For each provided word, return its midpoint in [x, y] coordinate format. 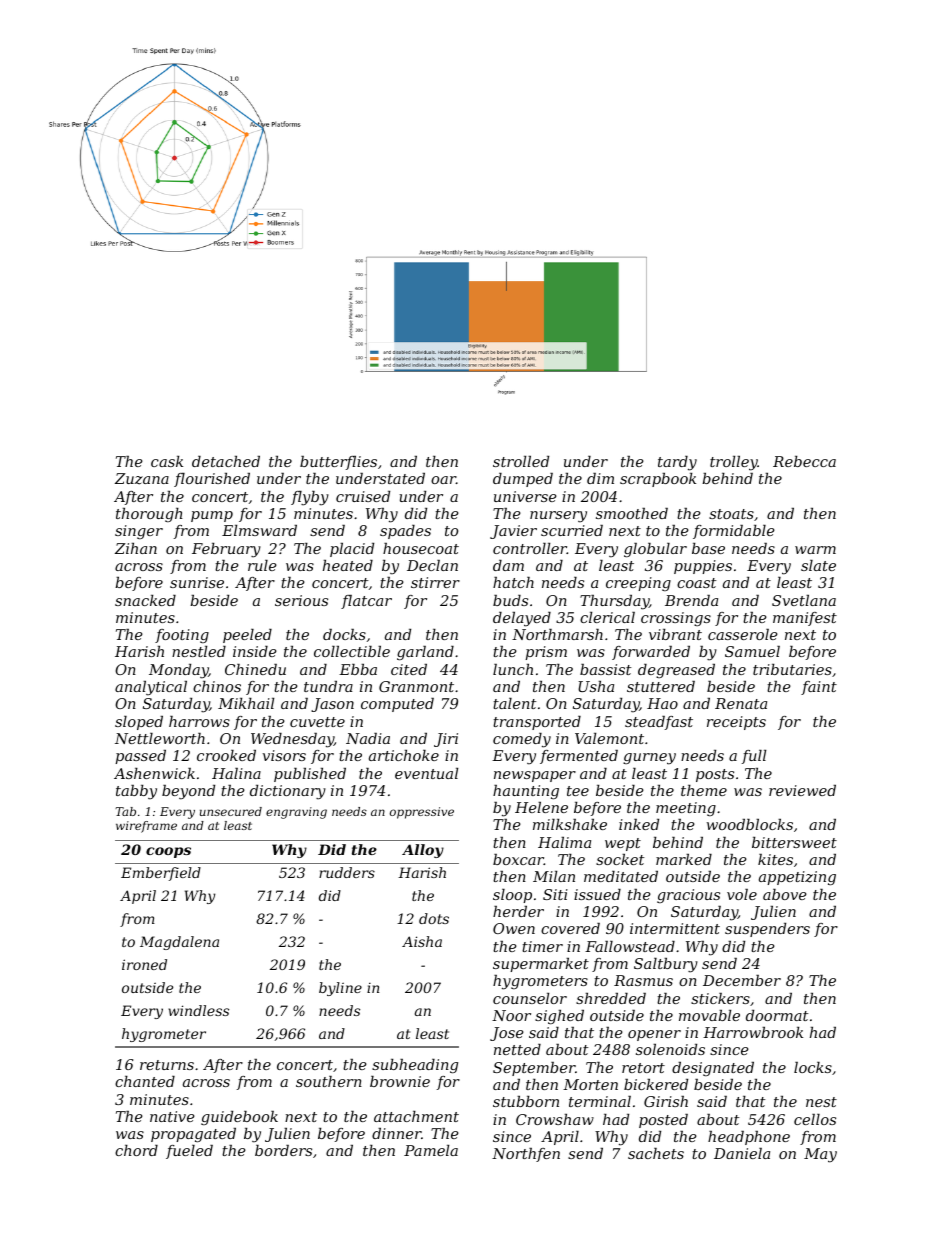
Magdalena [179, 943]
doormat [777, 1015]
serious [301, 600]
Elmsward [259, 530]
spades [405, 532]
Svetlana [804, 600]
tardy [677, 463]
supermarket [541, 965]
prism [546, 653]
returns [167, 1065]
